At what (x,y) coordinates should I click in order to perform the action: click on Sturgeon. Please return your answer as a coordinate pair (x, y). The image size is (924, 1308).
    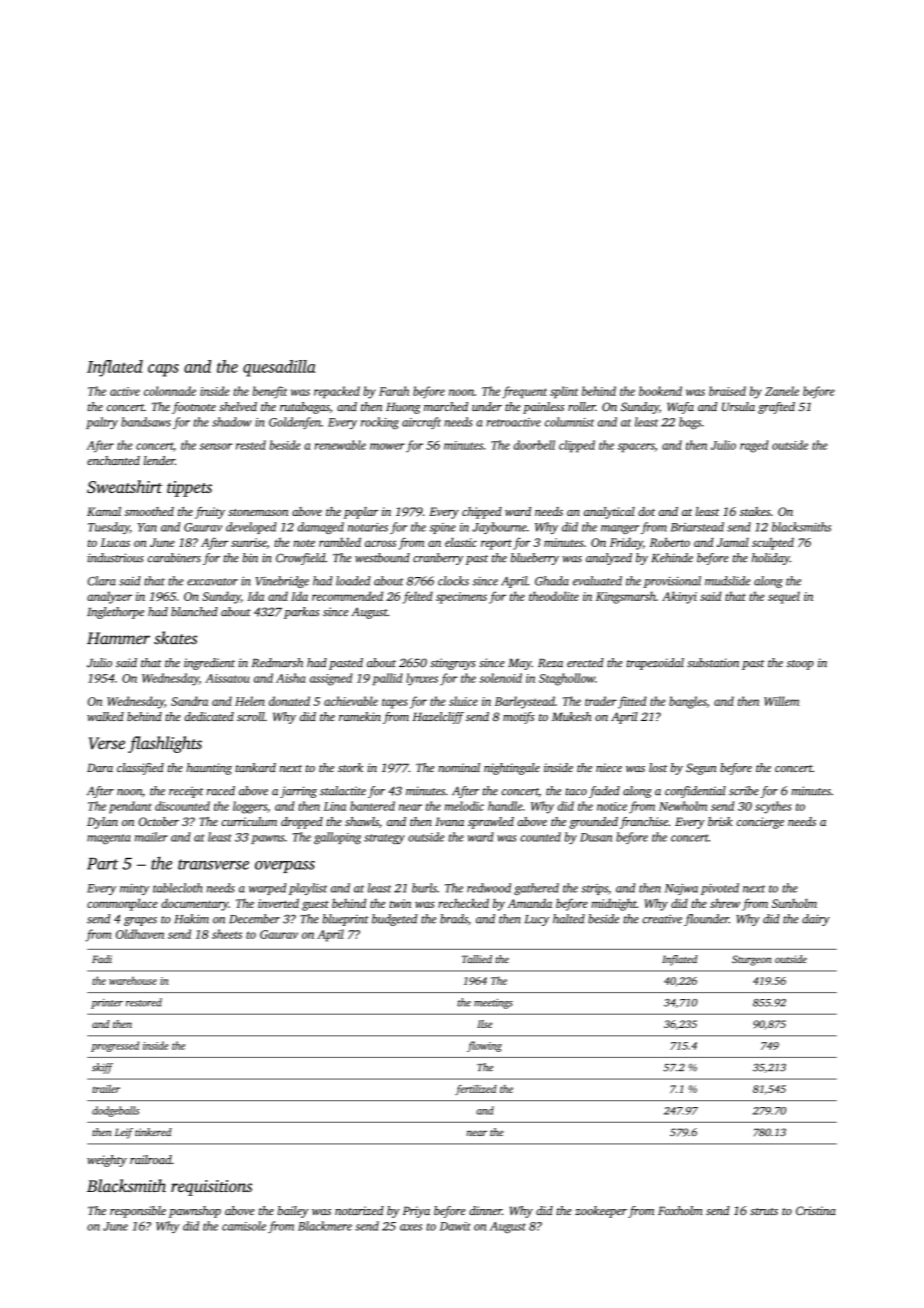
    Looking at the image, I should click on (752, 960).
